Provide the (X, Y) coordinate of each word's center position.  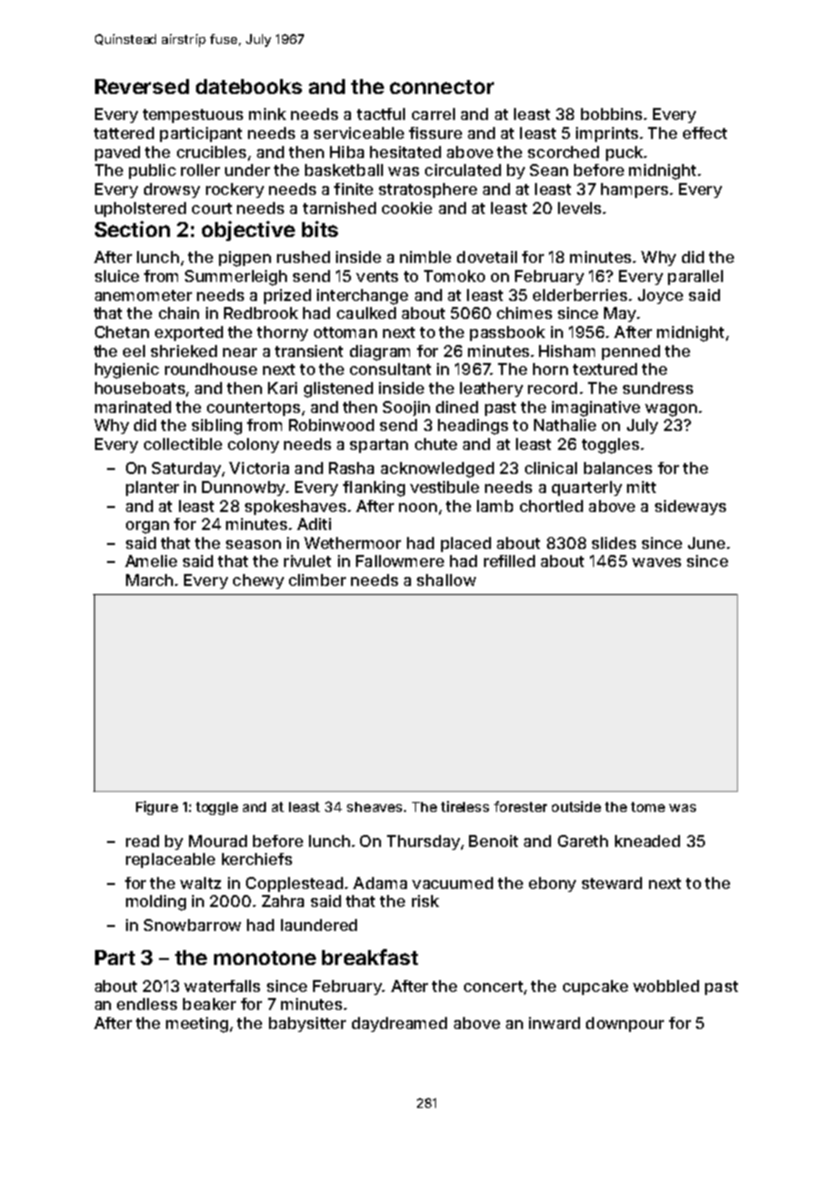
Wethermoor (352, 543)
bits (320, 229)
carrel (433, 114)
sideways (690, 507)
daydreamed (399, 1024)
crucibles (211, 152)
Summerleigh (236, 278)
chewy (258, 581)
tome (648, 807)
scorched (563, 152)
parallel (695, 277)
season (253, 544)
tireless (465, 806)
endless (147, 1004)
